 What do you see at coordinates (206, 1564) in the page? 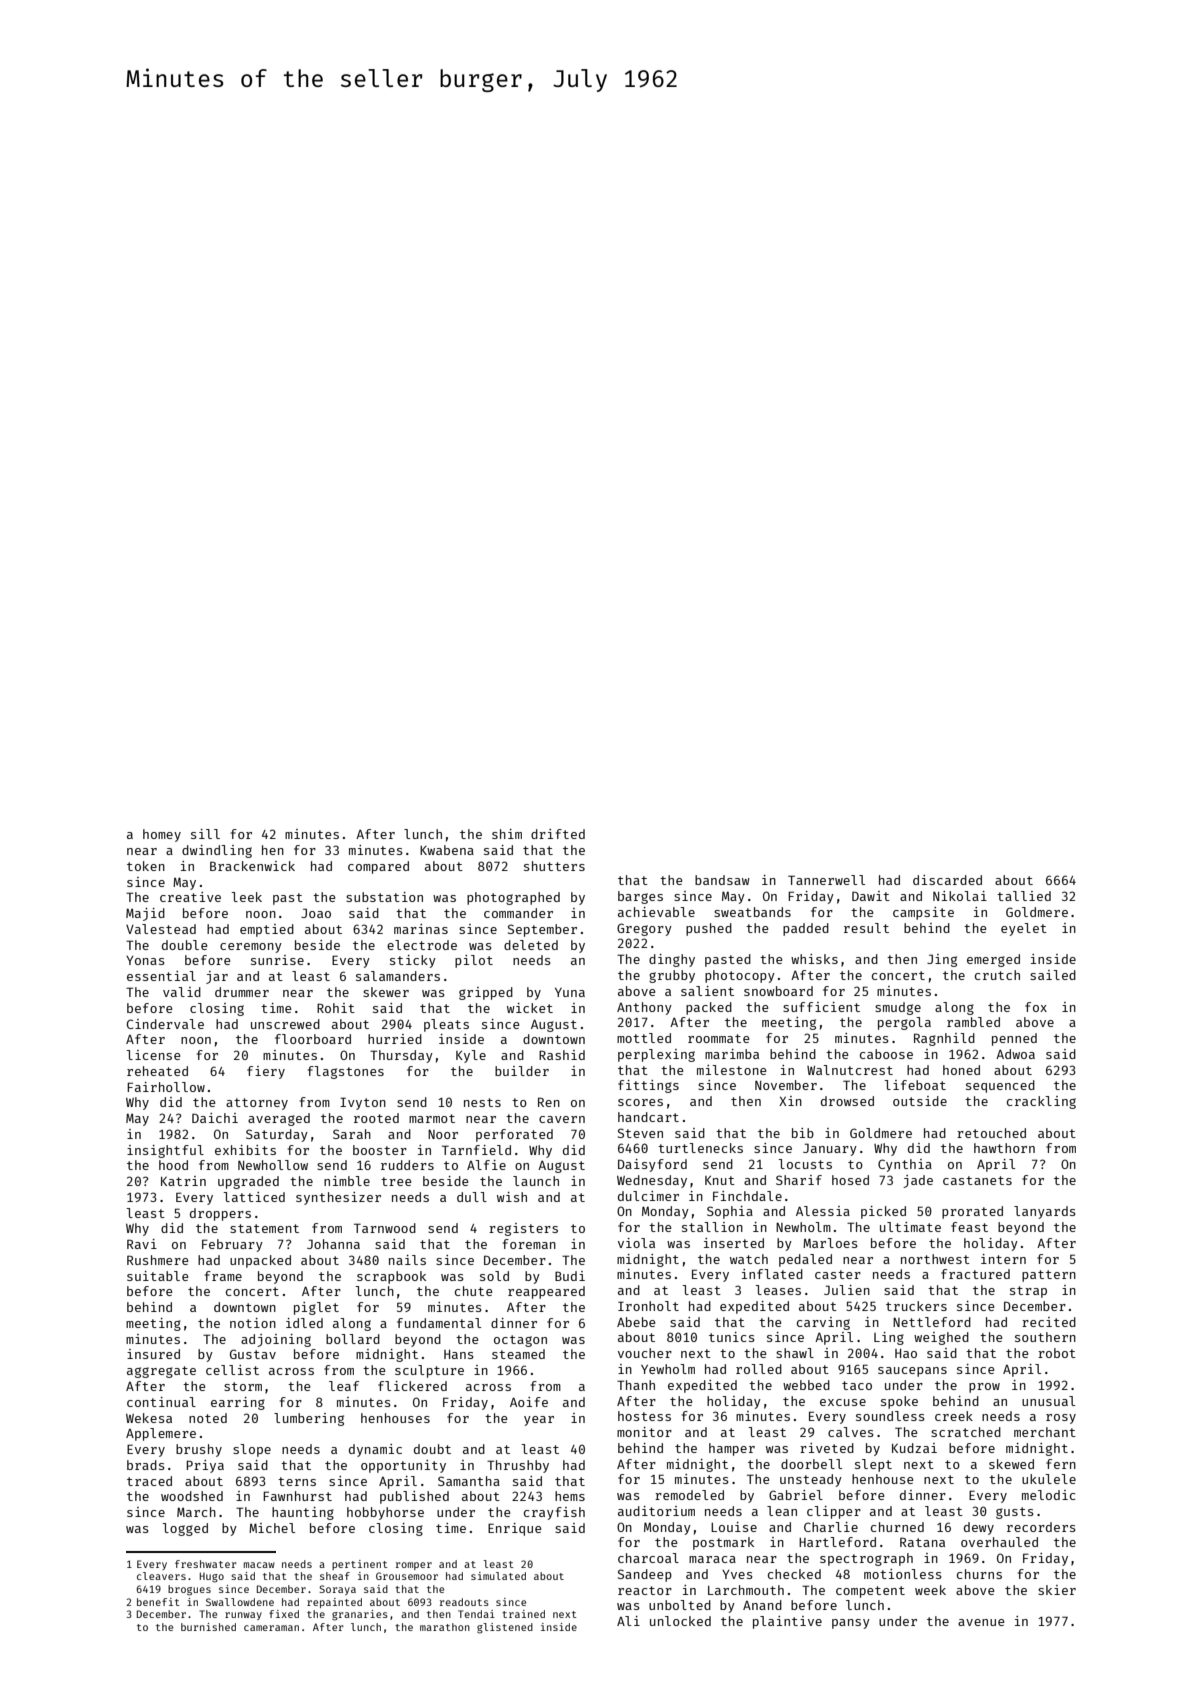
I see `freshwater` at bounding box center [206, 1564].
